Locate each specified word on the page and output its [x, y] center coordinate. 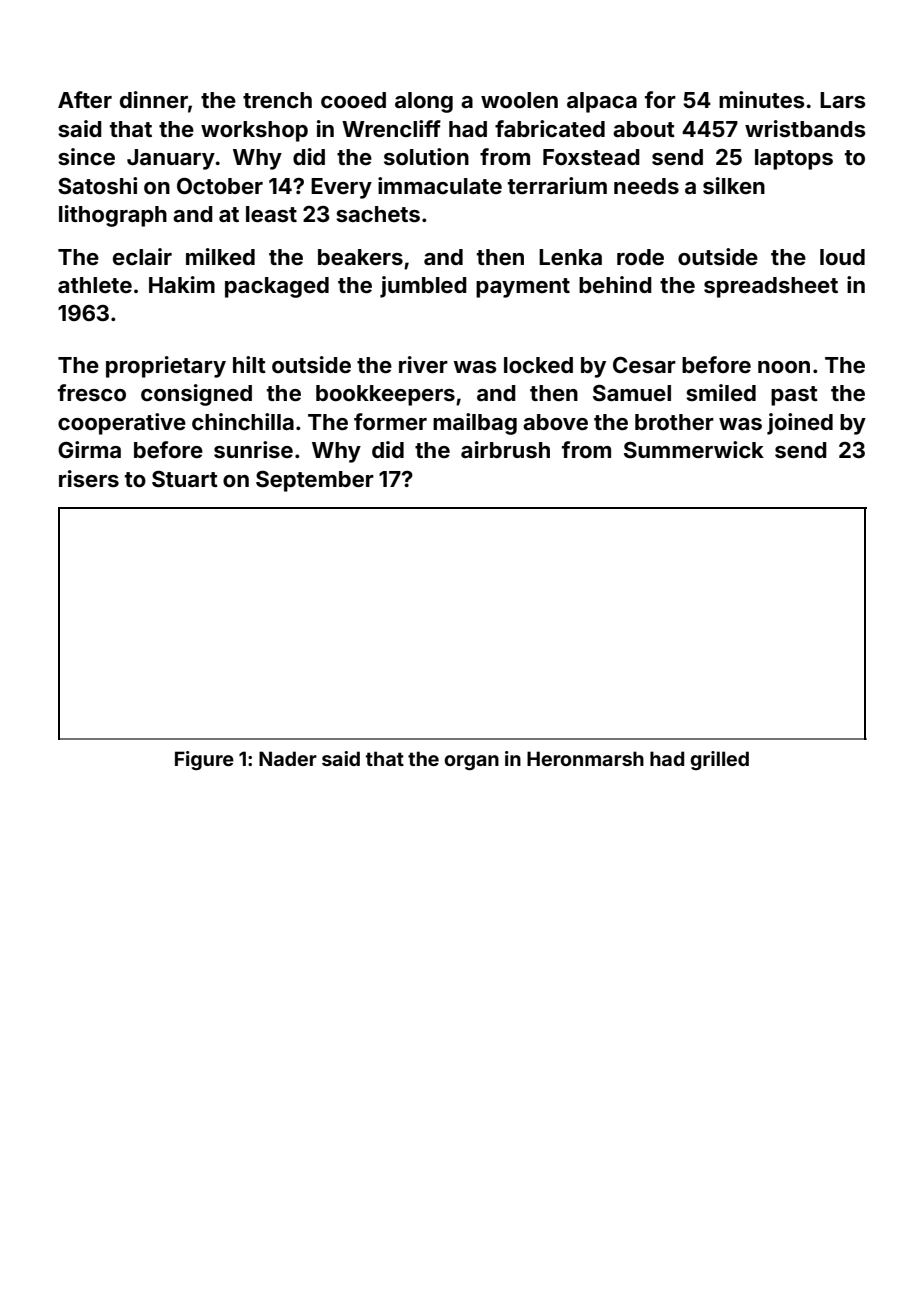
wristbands [805, 128]
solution [426, 156]
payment [523, 288]
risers [89, 478]
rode [640, 257]
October [220, 186]
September [315, 481]
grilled [719, 760]
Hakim [182, 284]
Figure [204, 760]
